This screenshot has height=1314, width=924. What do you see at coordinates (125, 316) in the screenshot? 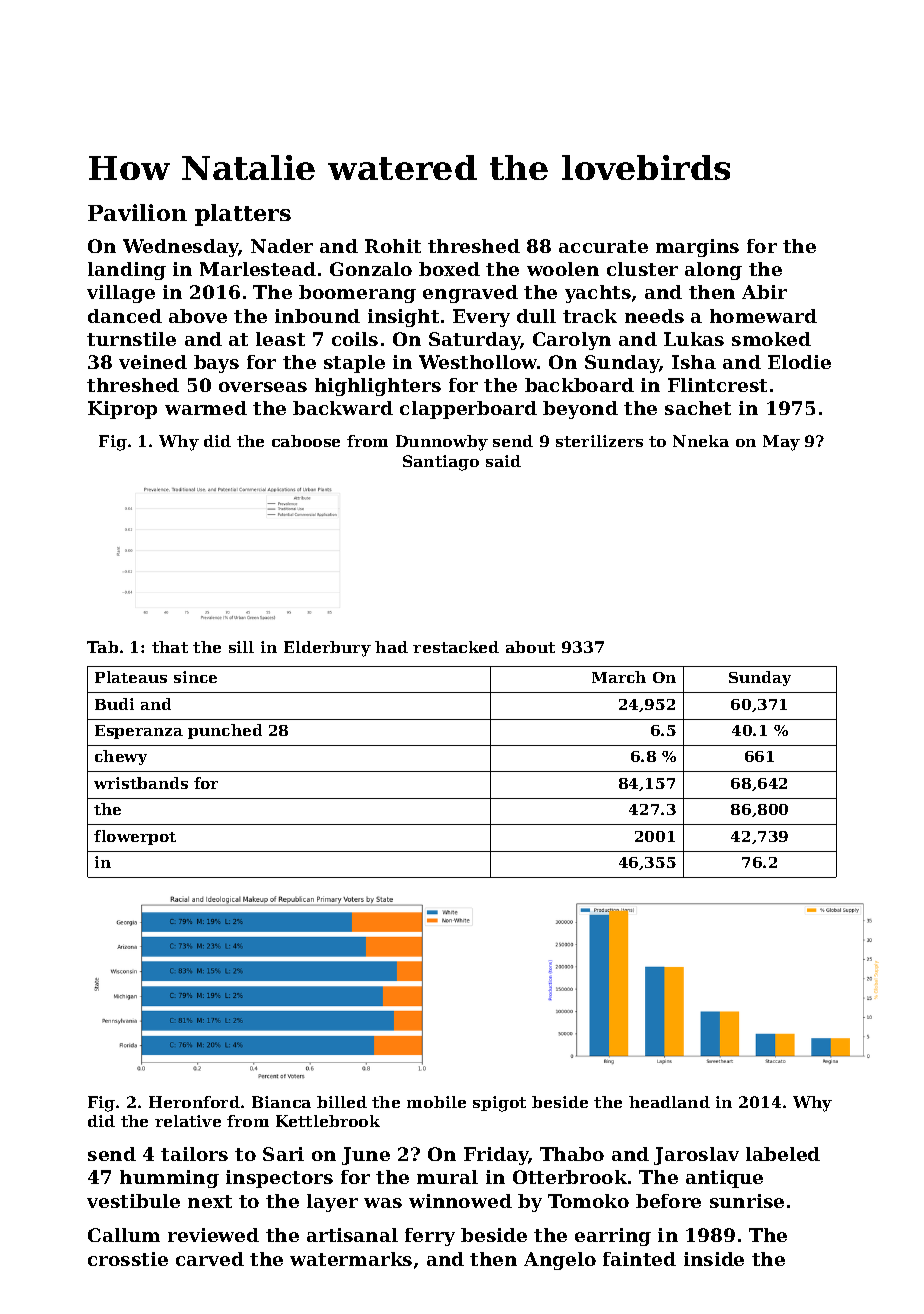
I see `danced` at bounding box center [125, 316].
